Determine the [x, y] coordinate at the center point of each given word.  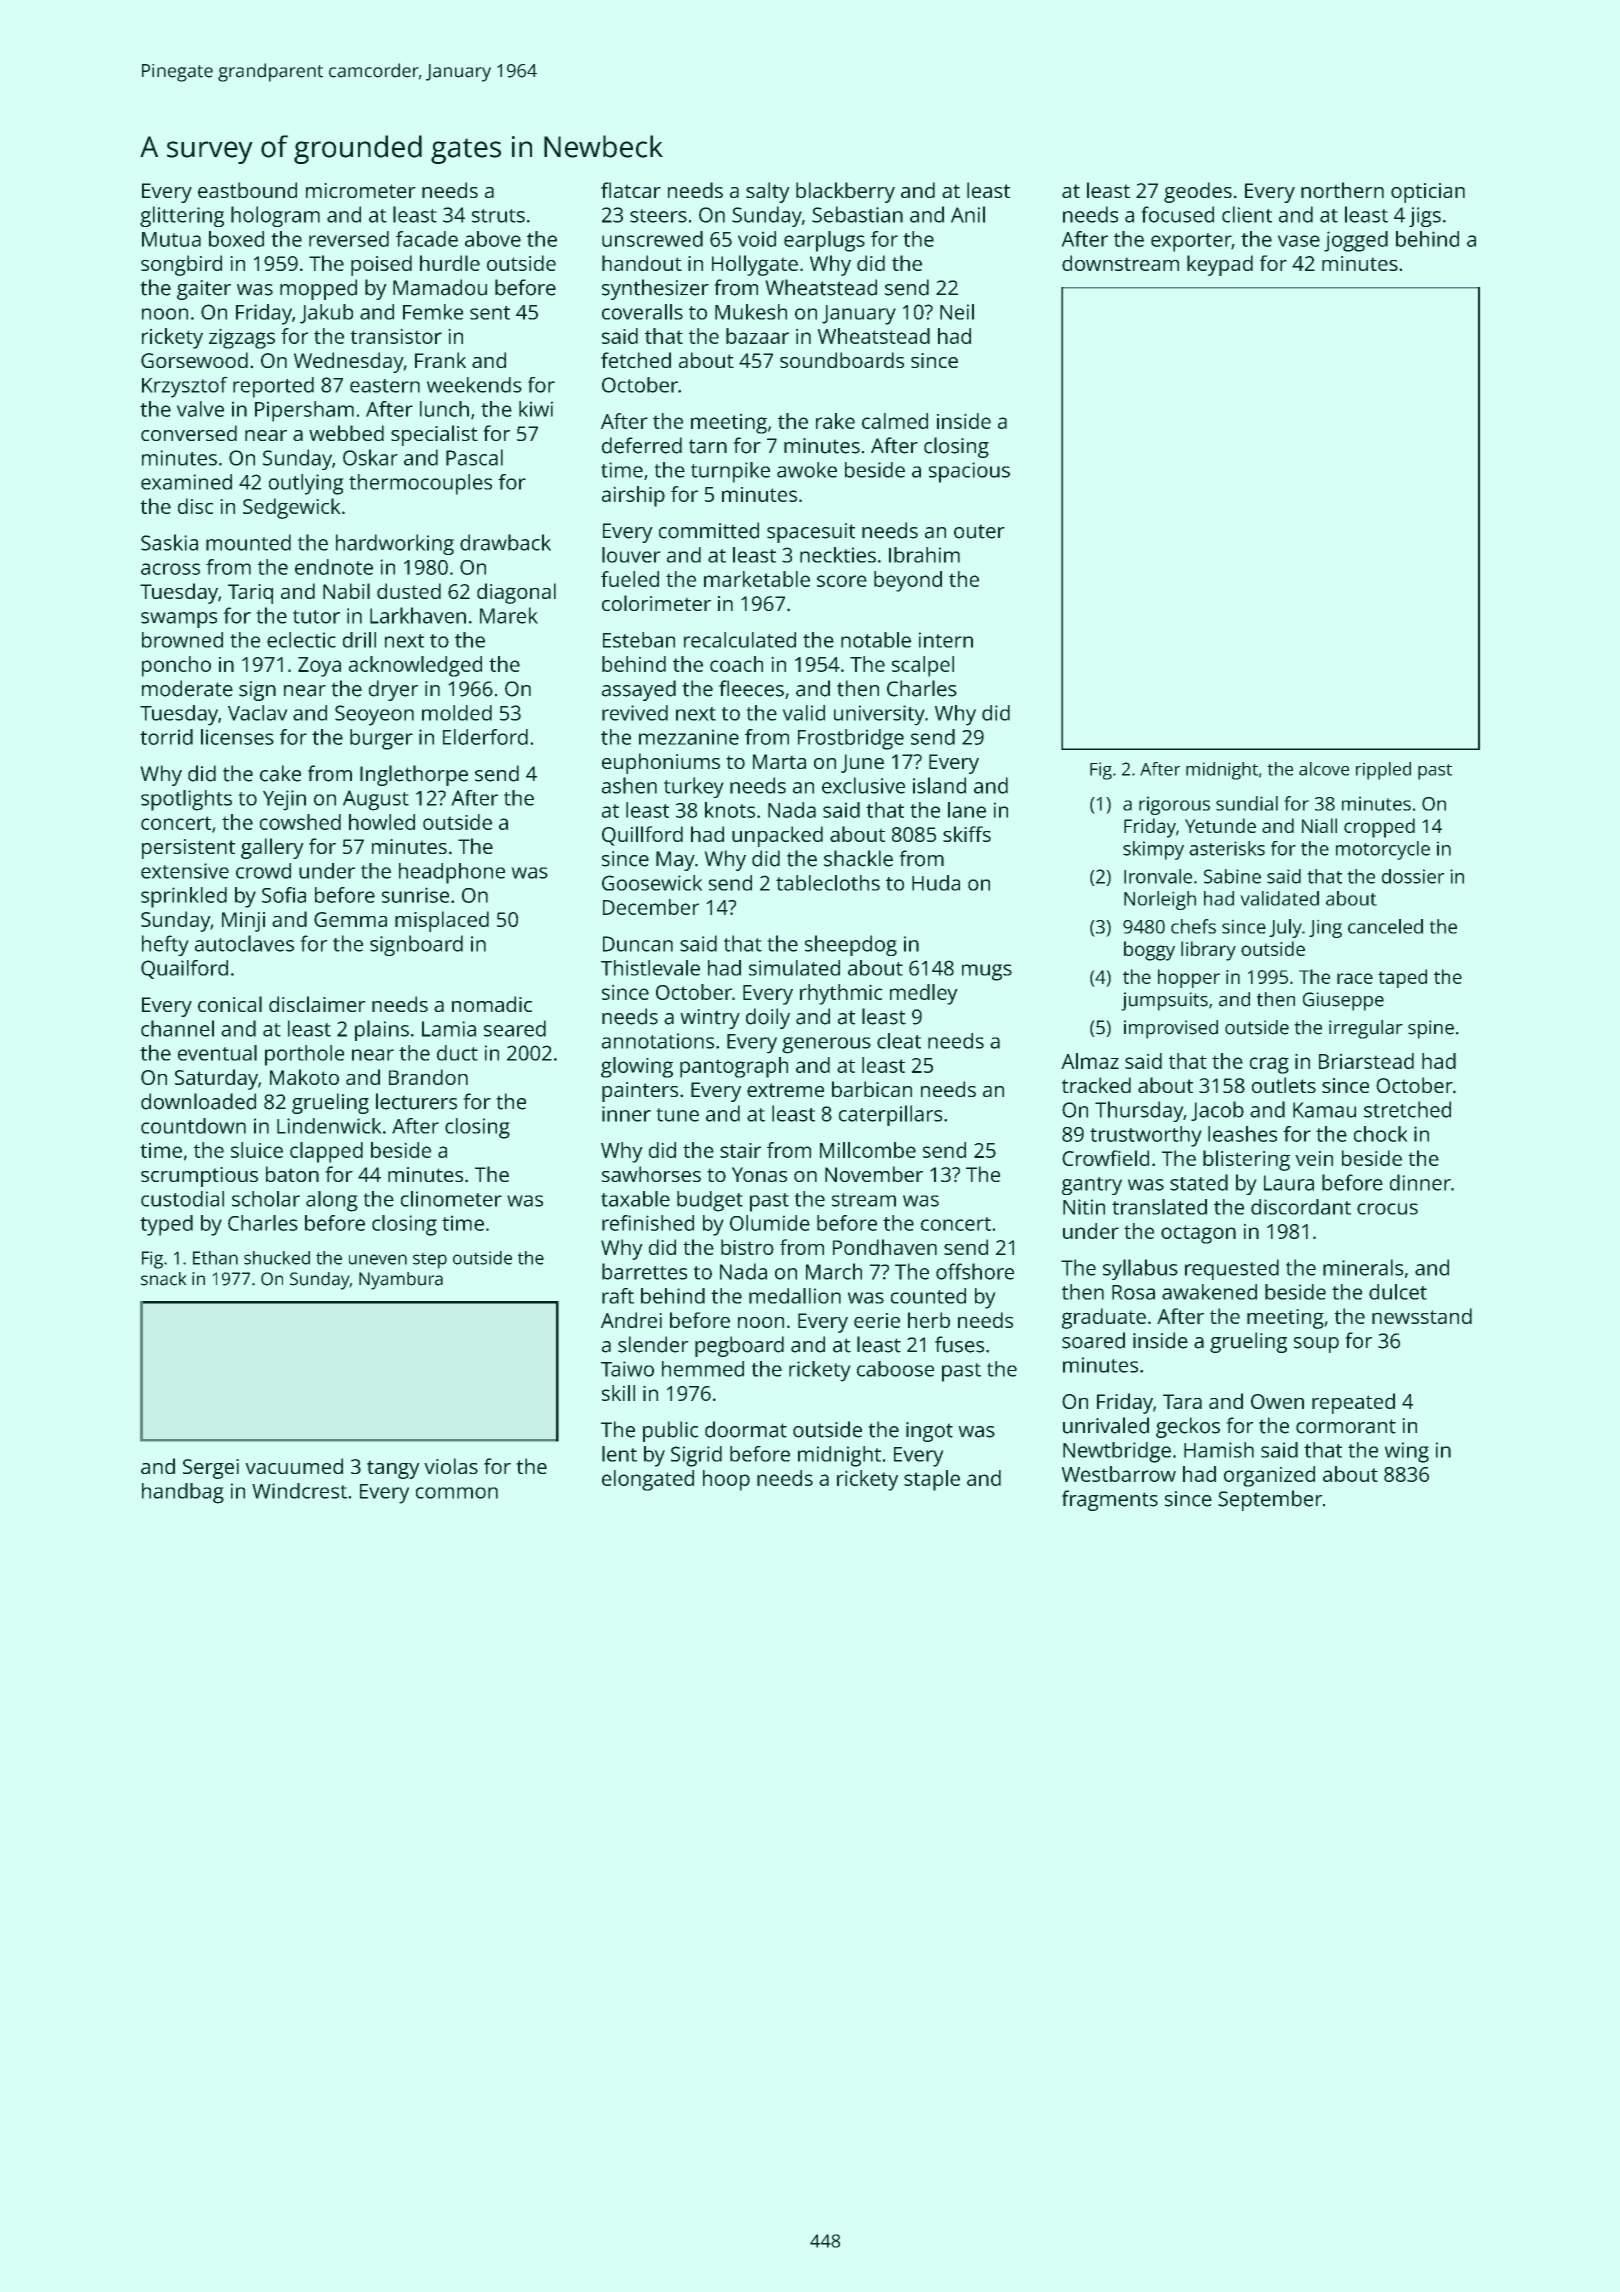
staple [932, 1480]
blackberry [845, 192]
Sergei [211, 1469]
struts [498, 216]
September [1270, 1500]
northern [1342, 190]
